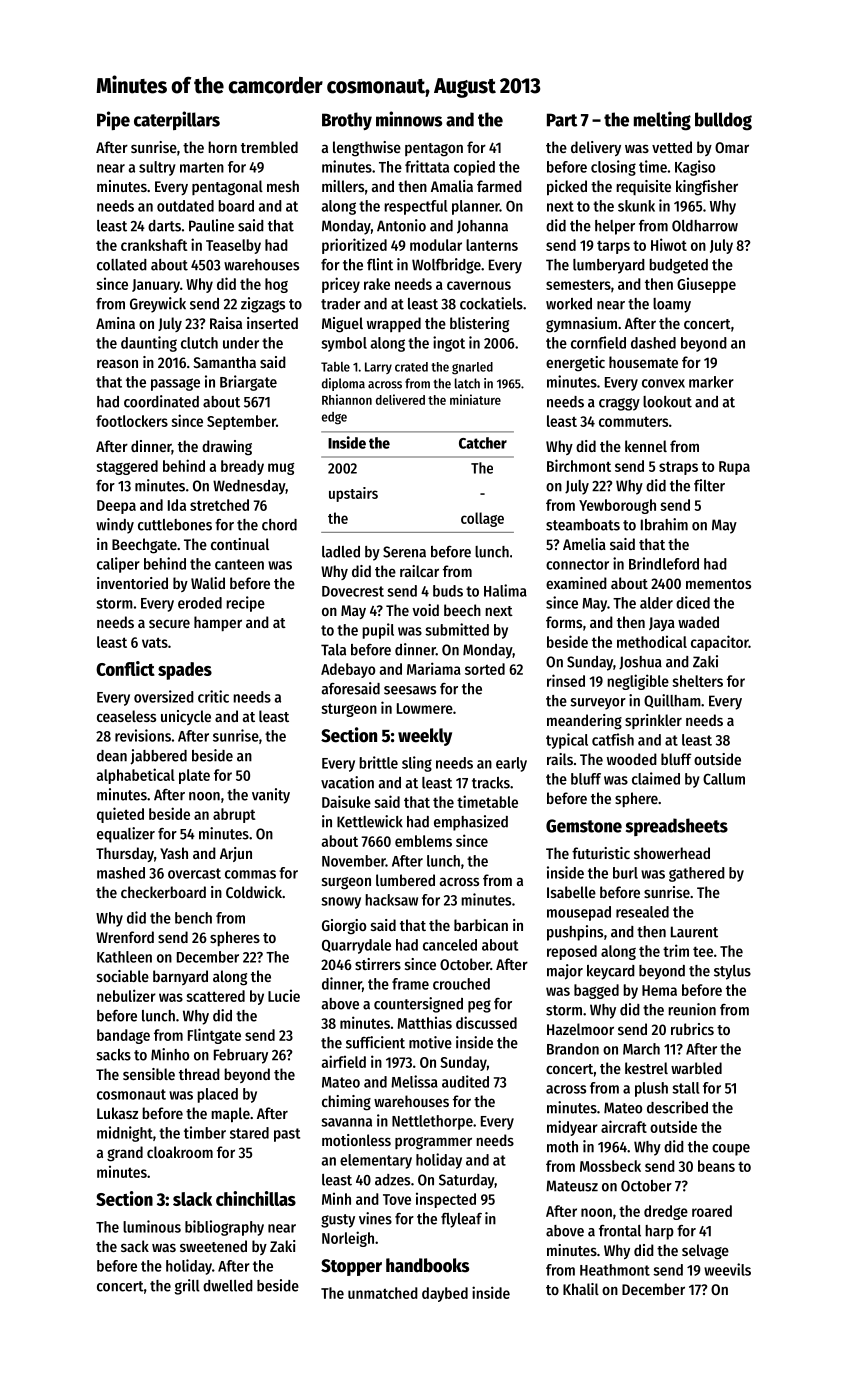 The width and height of the screenshot is (849, 1400). What do you see at coordinates (433, 1143) in the screenshot?
I see `programmer` at bounding box center [433, 1143].
